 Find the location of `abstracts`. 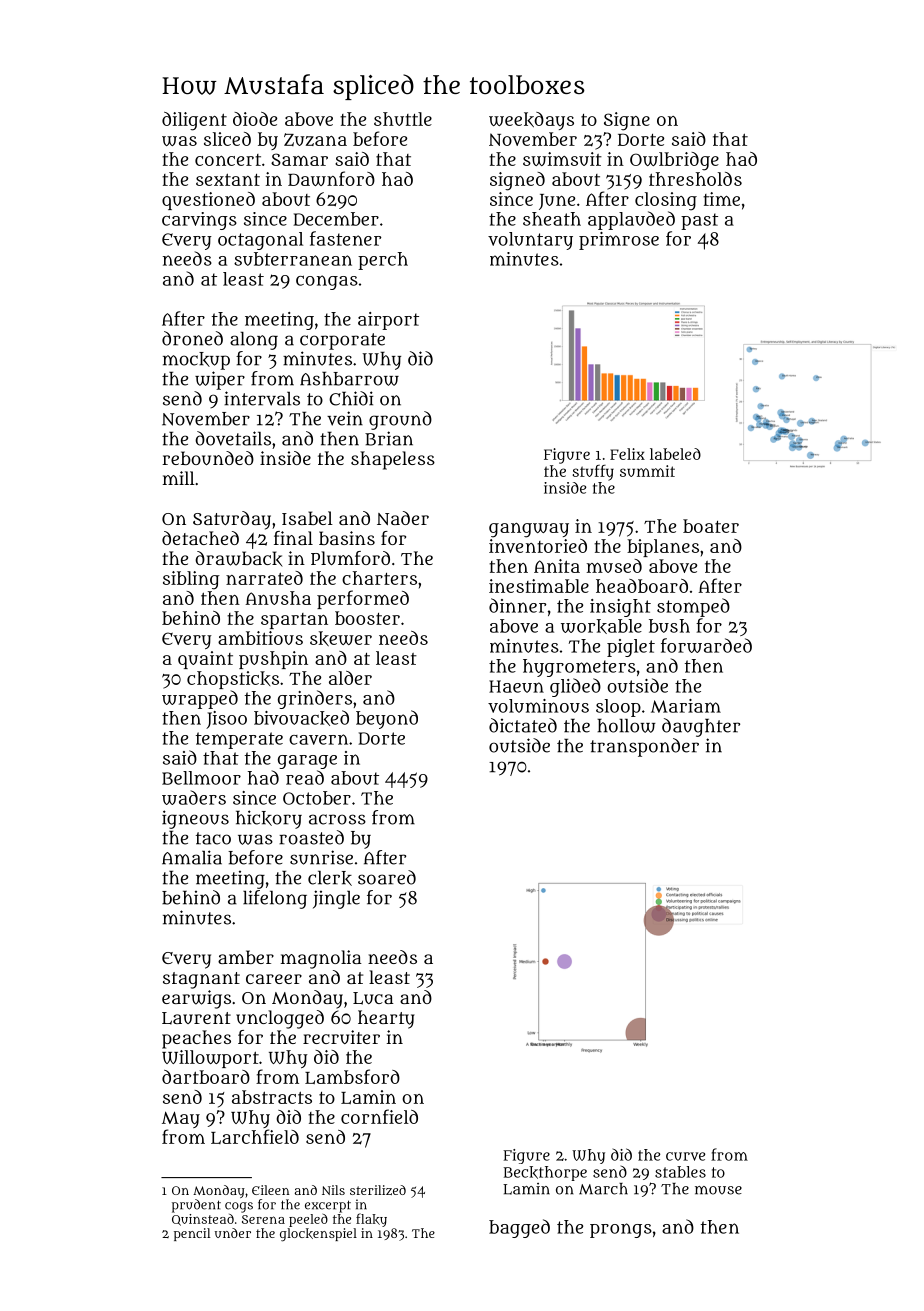

abstracts is located at coordinates (272, 1097).
